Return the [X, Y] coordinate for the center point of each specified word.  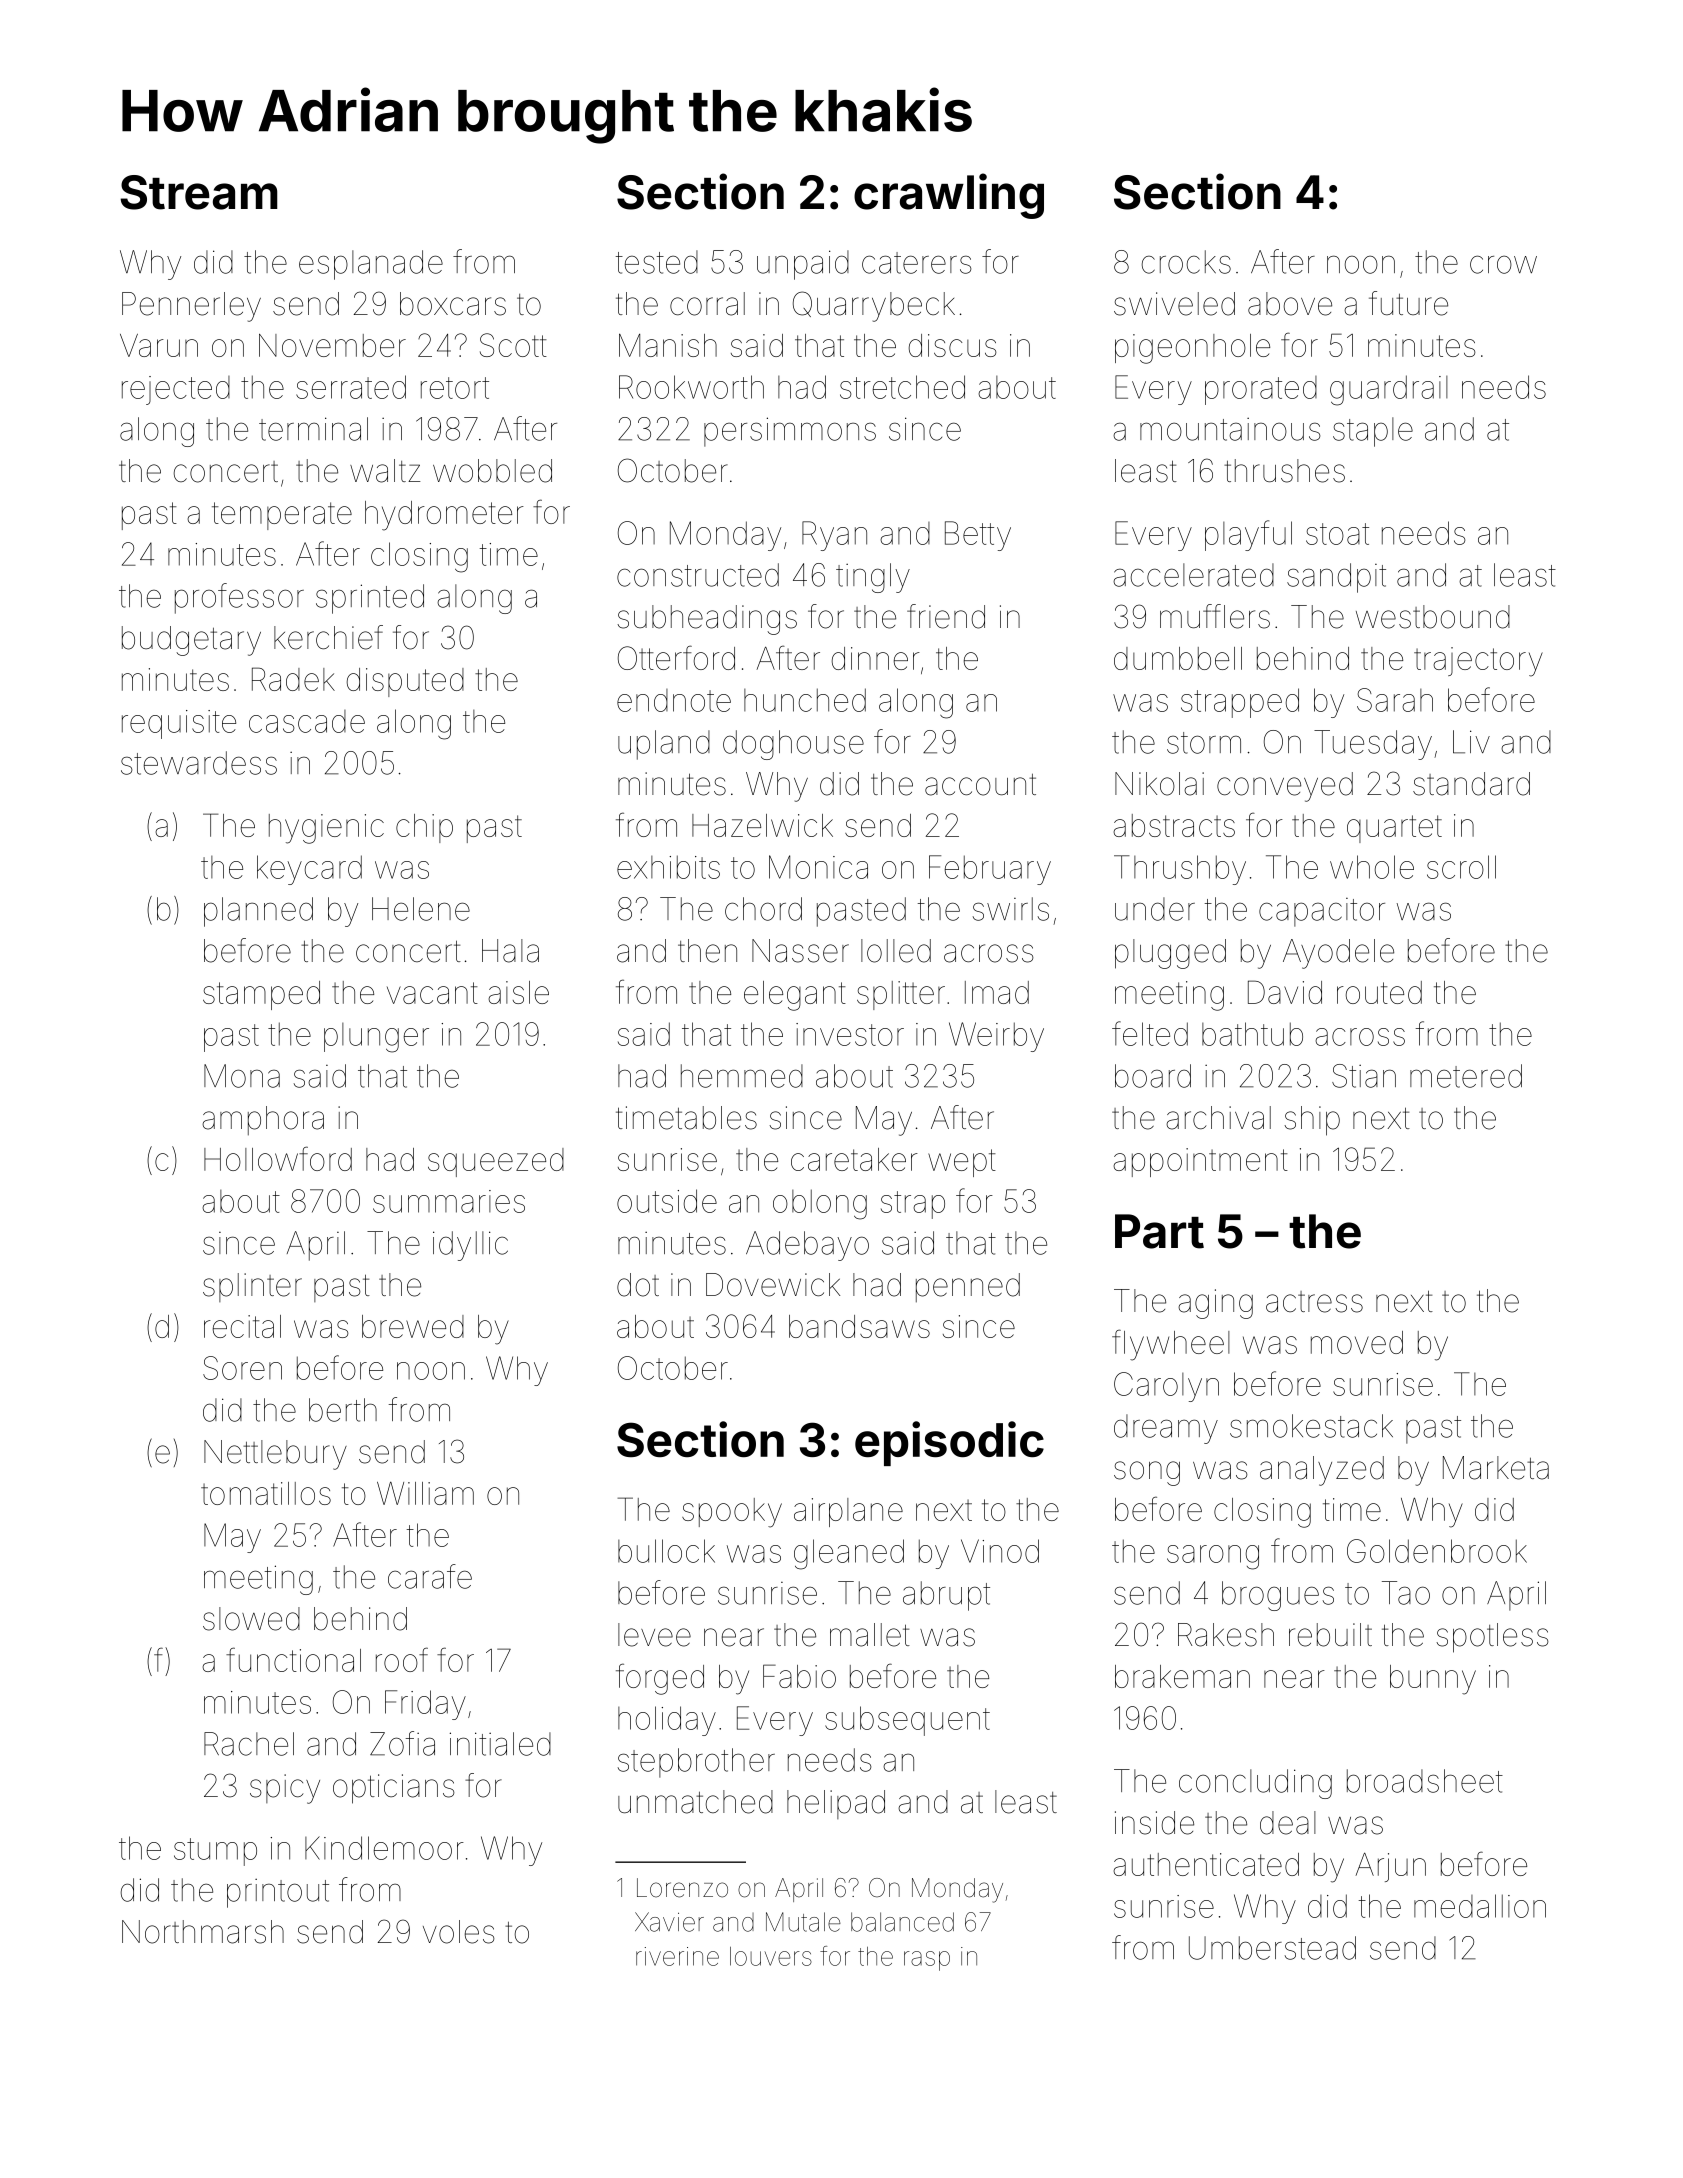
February [990, 870]
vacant [432, 993]
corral [707, 304]
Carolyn [1166, 1387]
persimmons [790, 432]
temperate [282, 516]
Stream [199, 192]
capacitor [1322, 912]
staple [1373, 432]
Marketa [1496, 1468]
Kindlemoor [384, 1848]
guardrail [1389, 390]
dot [638, 1285]
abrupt [946, 1596]
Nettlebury [275, 1455]
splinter [252, 1287]
